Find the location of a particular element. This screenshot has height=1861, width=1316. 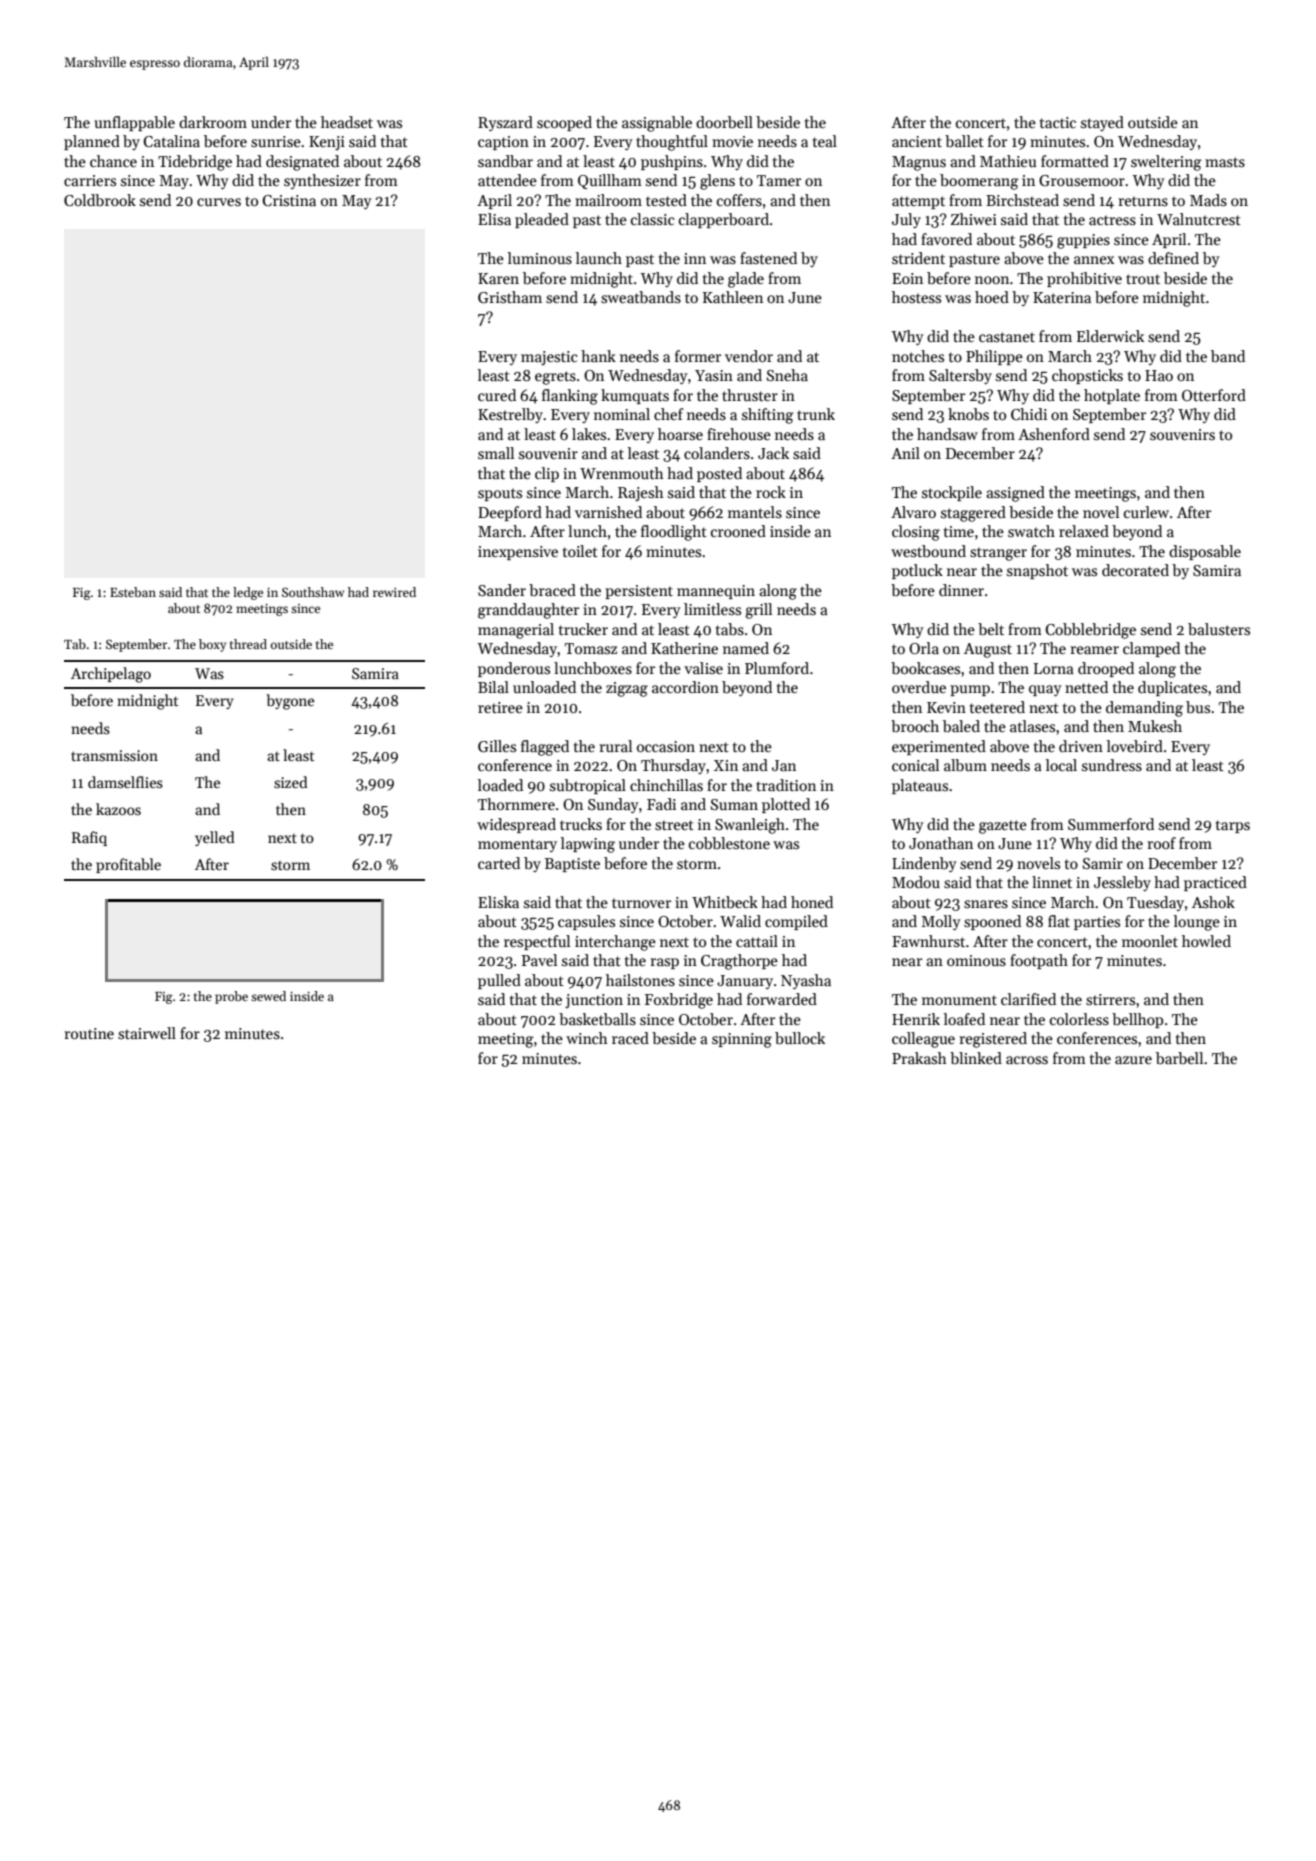

Cragthorpe is located at coordinates (739, 962).
